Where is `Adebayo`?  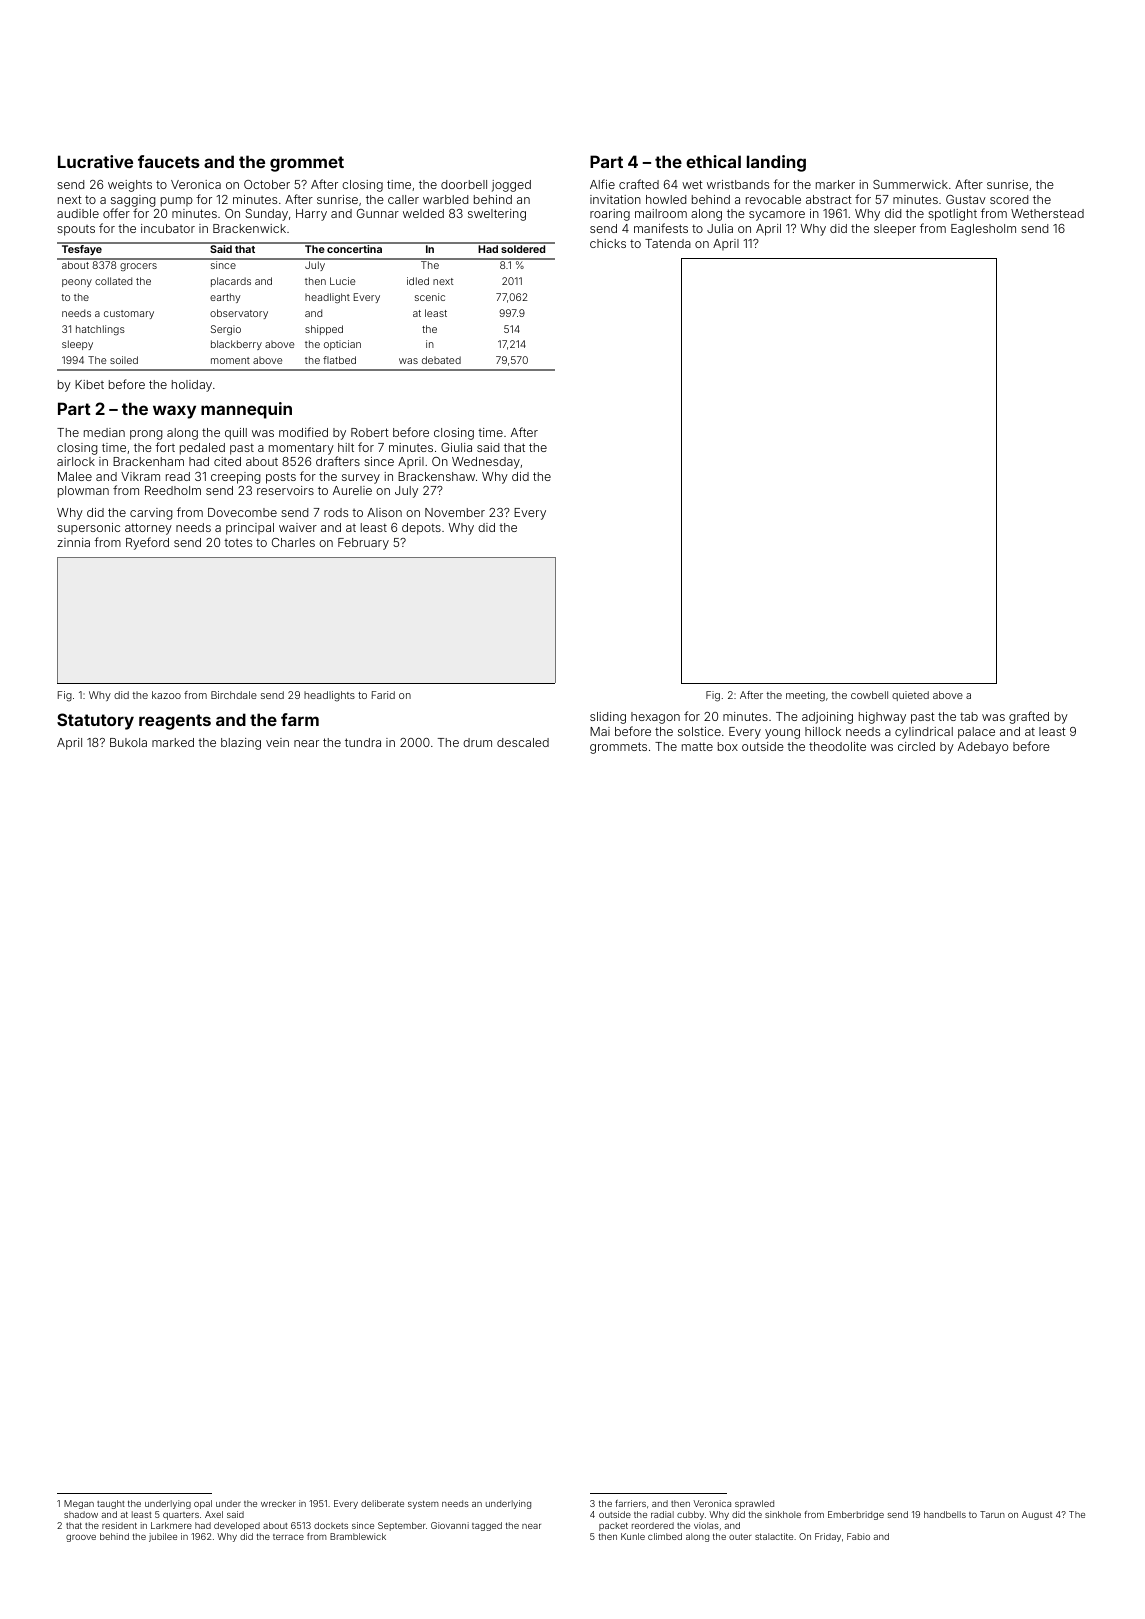
Adebayo is located at coordinates (983, 748).
